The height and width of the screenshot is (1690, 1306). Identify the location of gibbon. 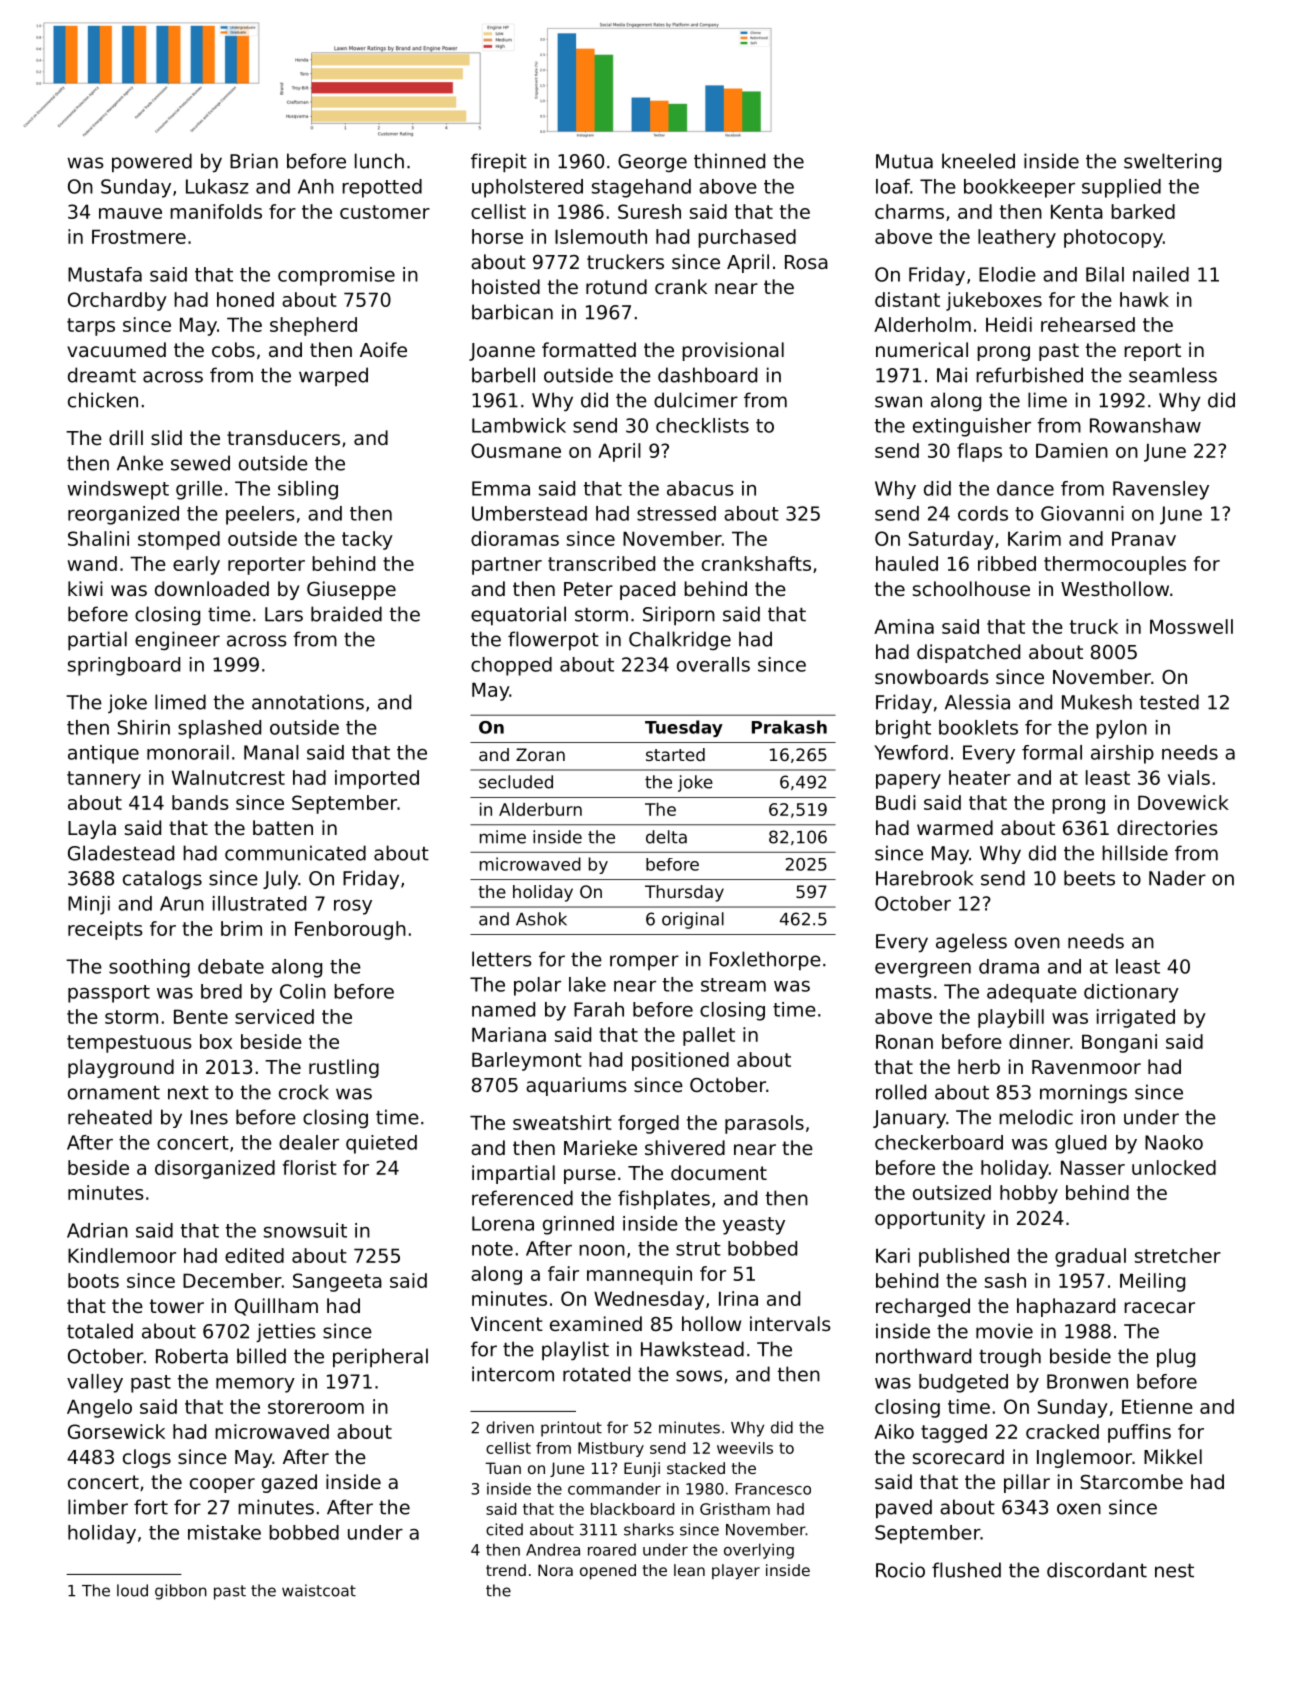
(181, 1592).
